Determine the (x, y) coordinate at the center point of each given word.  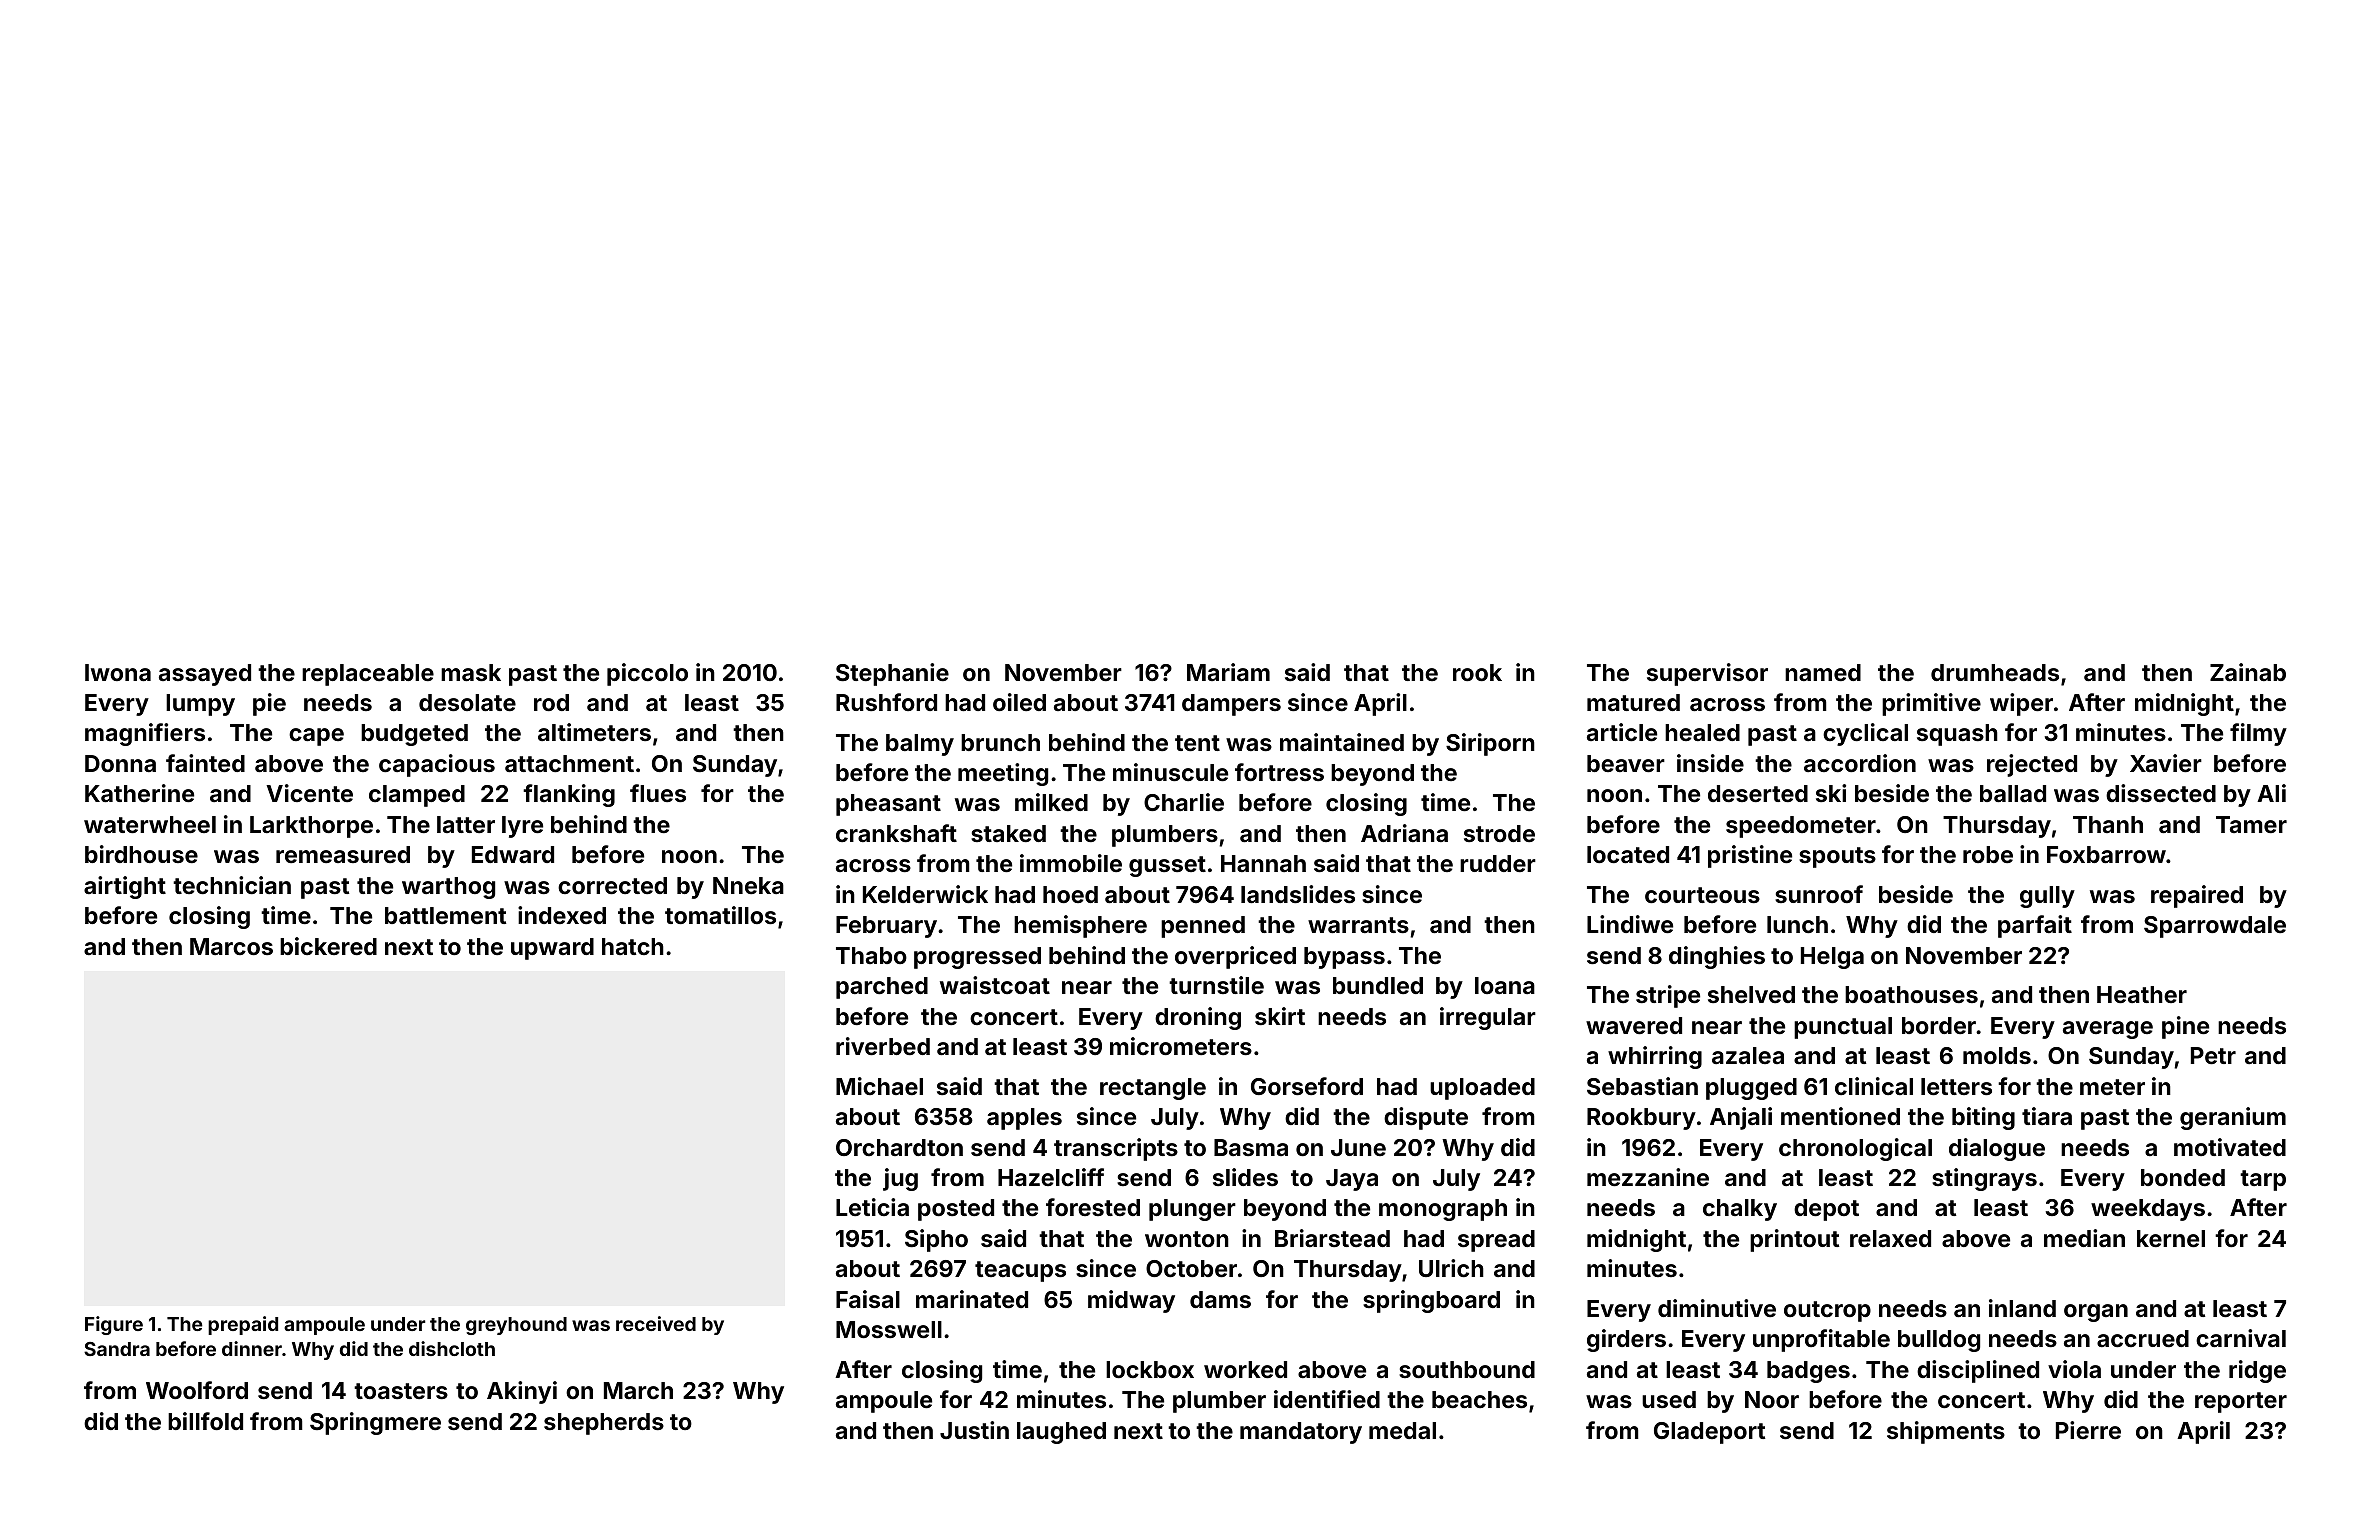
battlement (445, 915)
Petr (2213, 1055)
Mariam (1228, 672)
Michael (879, 1086)
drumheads (1995, 672)
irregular (1488, 1018)
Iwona (118, 672)
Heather (2142, 994)
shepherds (604, 1424)
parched (882, 988)
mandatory (1301, 1433)
